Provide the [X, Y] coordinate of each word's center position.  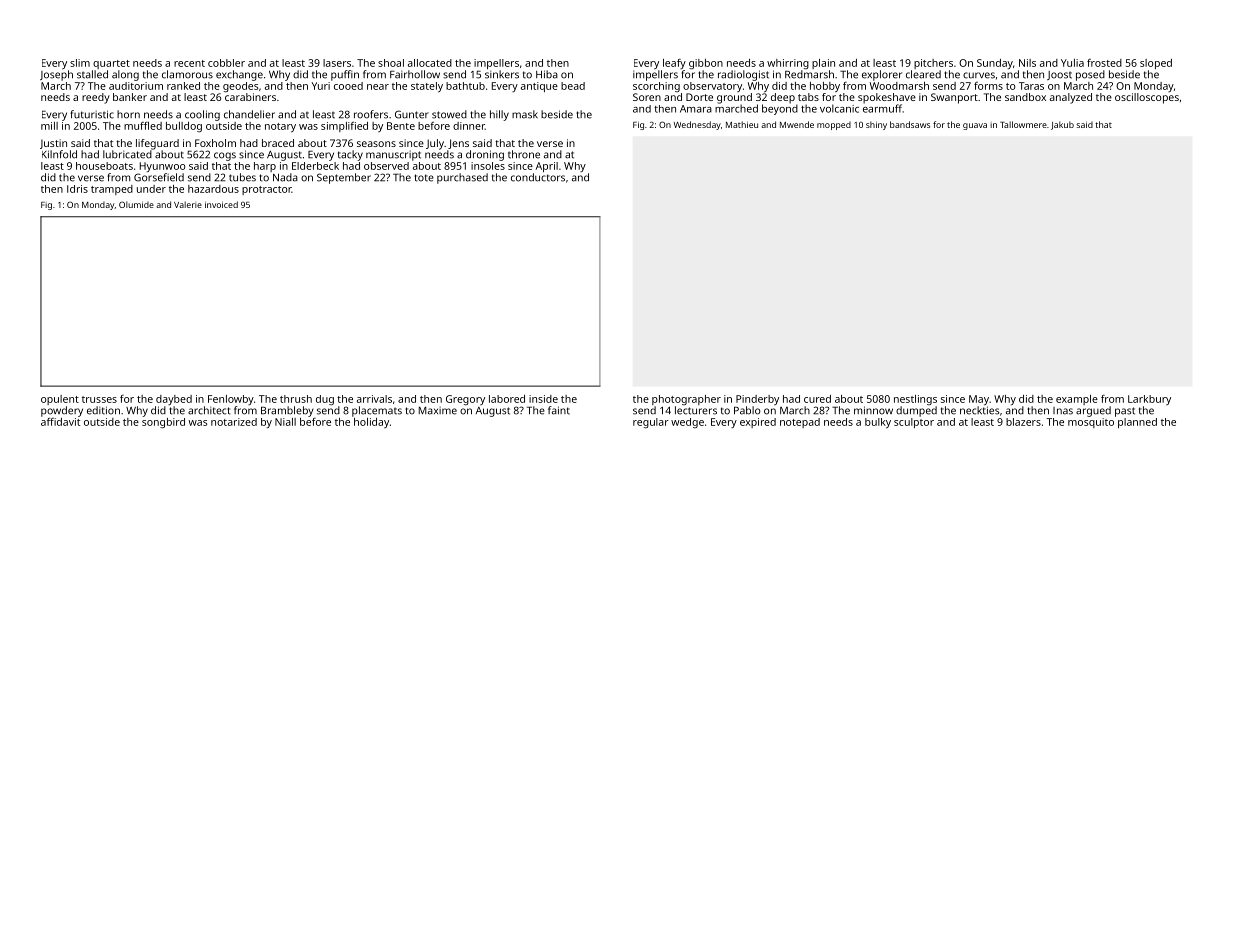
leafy [674, 64]
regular [651, 423]
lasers [337, 63]
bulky [878, 423]
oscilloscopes [1147, 98]
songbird [163, 423]
